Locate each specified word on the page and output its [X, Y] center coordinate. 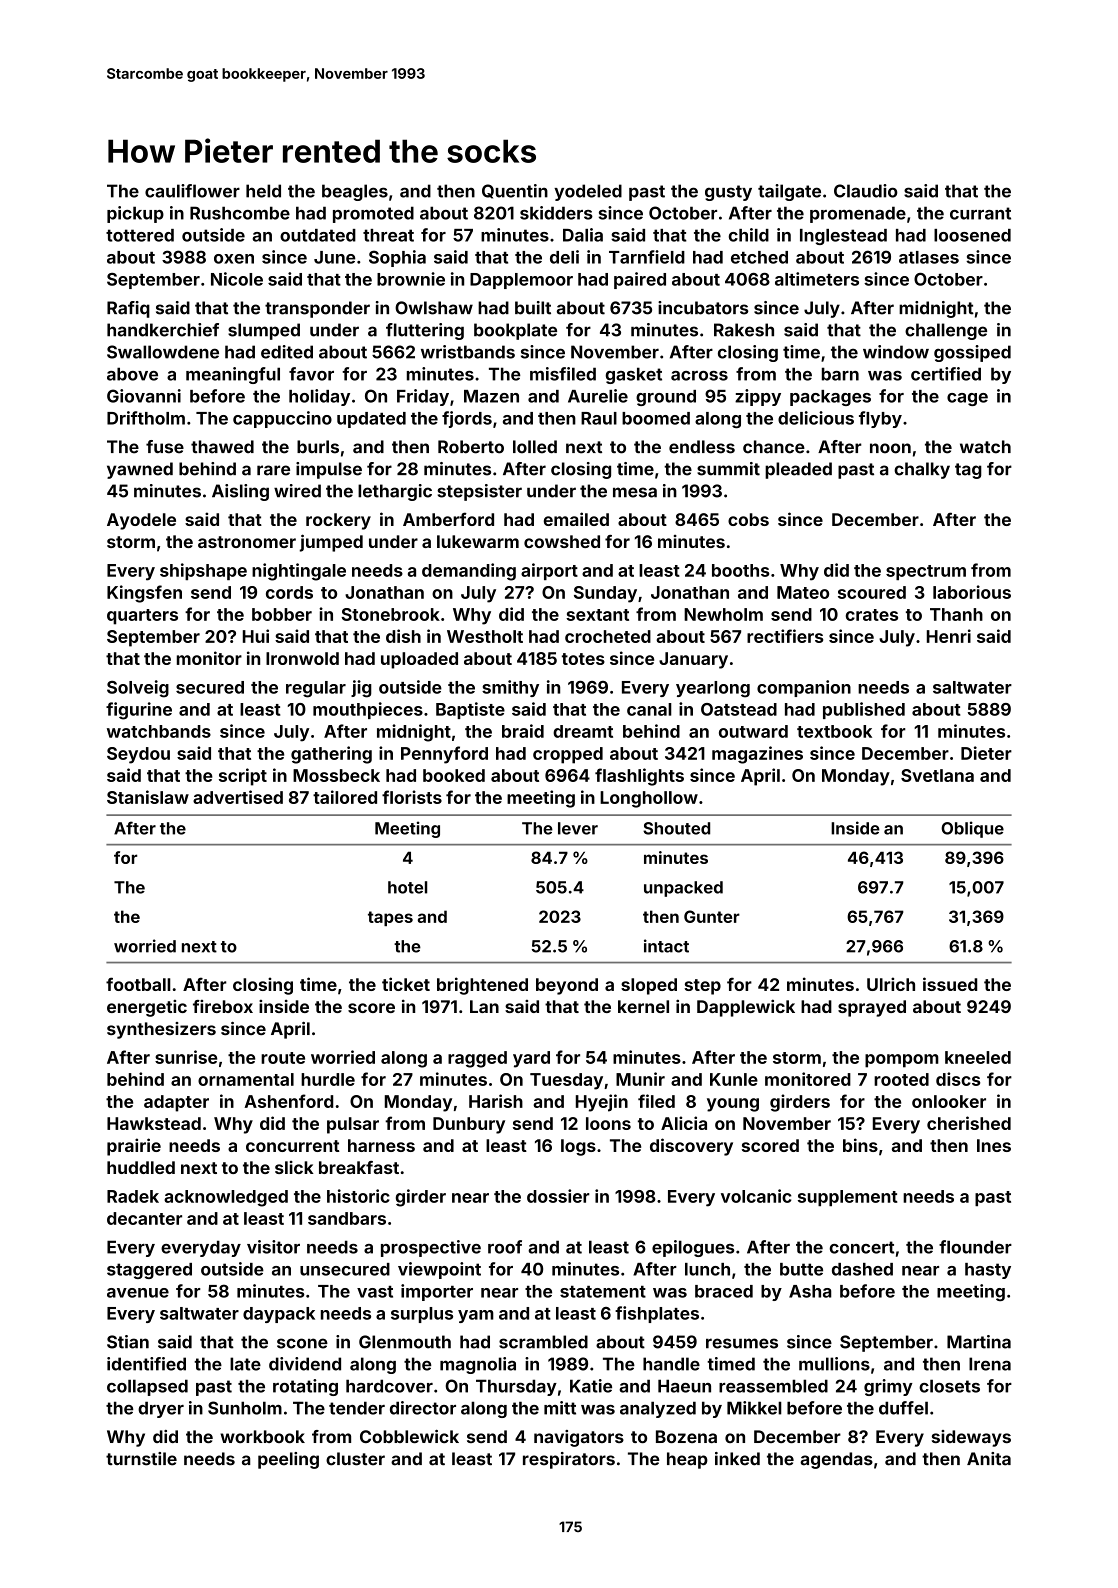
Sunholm [245, 1408]
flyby [880, 419]
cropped [568, 755]
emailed [576, 519]
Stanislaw [148, 797]
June [334, 257]
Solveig [138, 689]
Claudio [866, 191]
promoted [373, 214]
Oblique [972, 829]
